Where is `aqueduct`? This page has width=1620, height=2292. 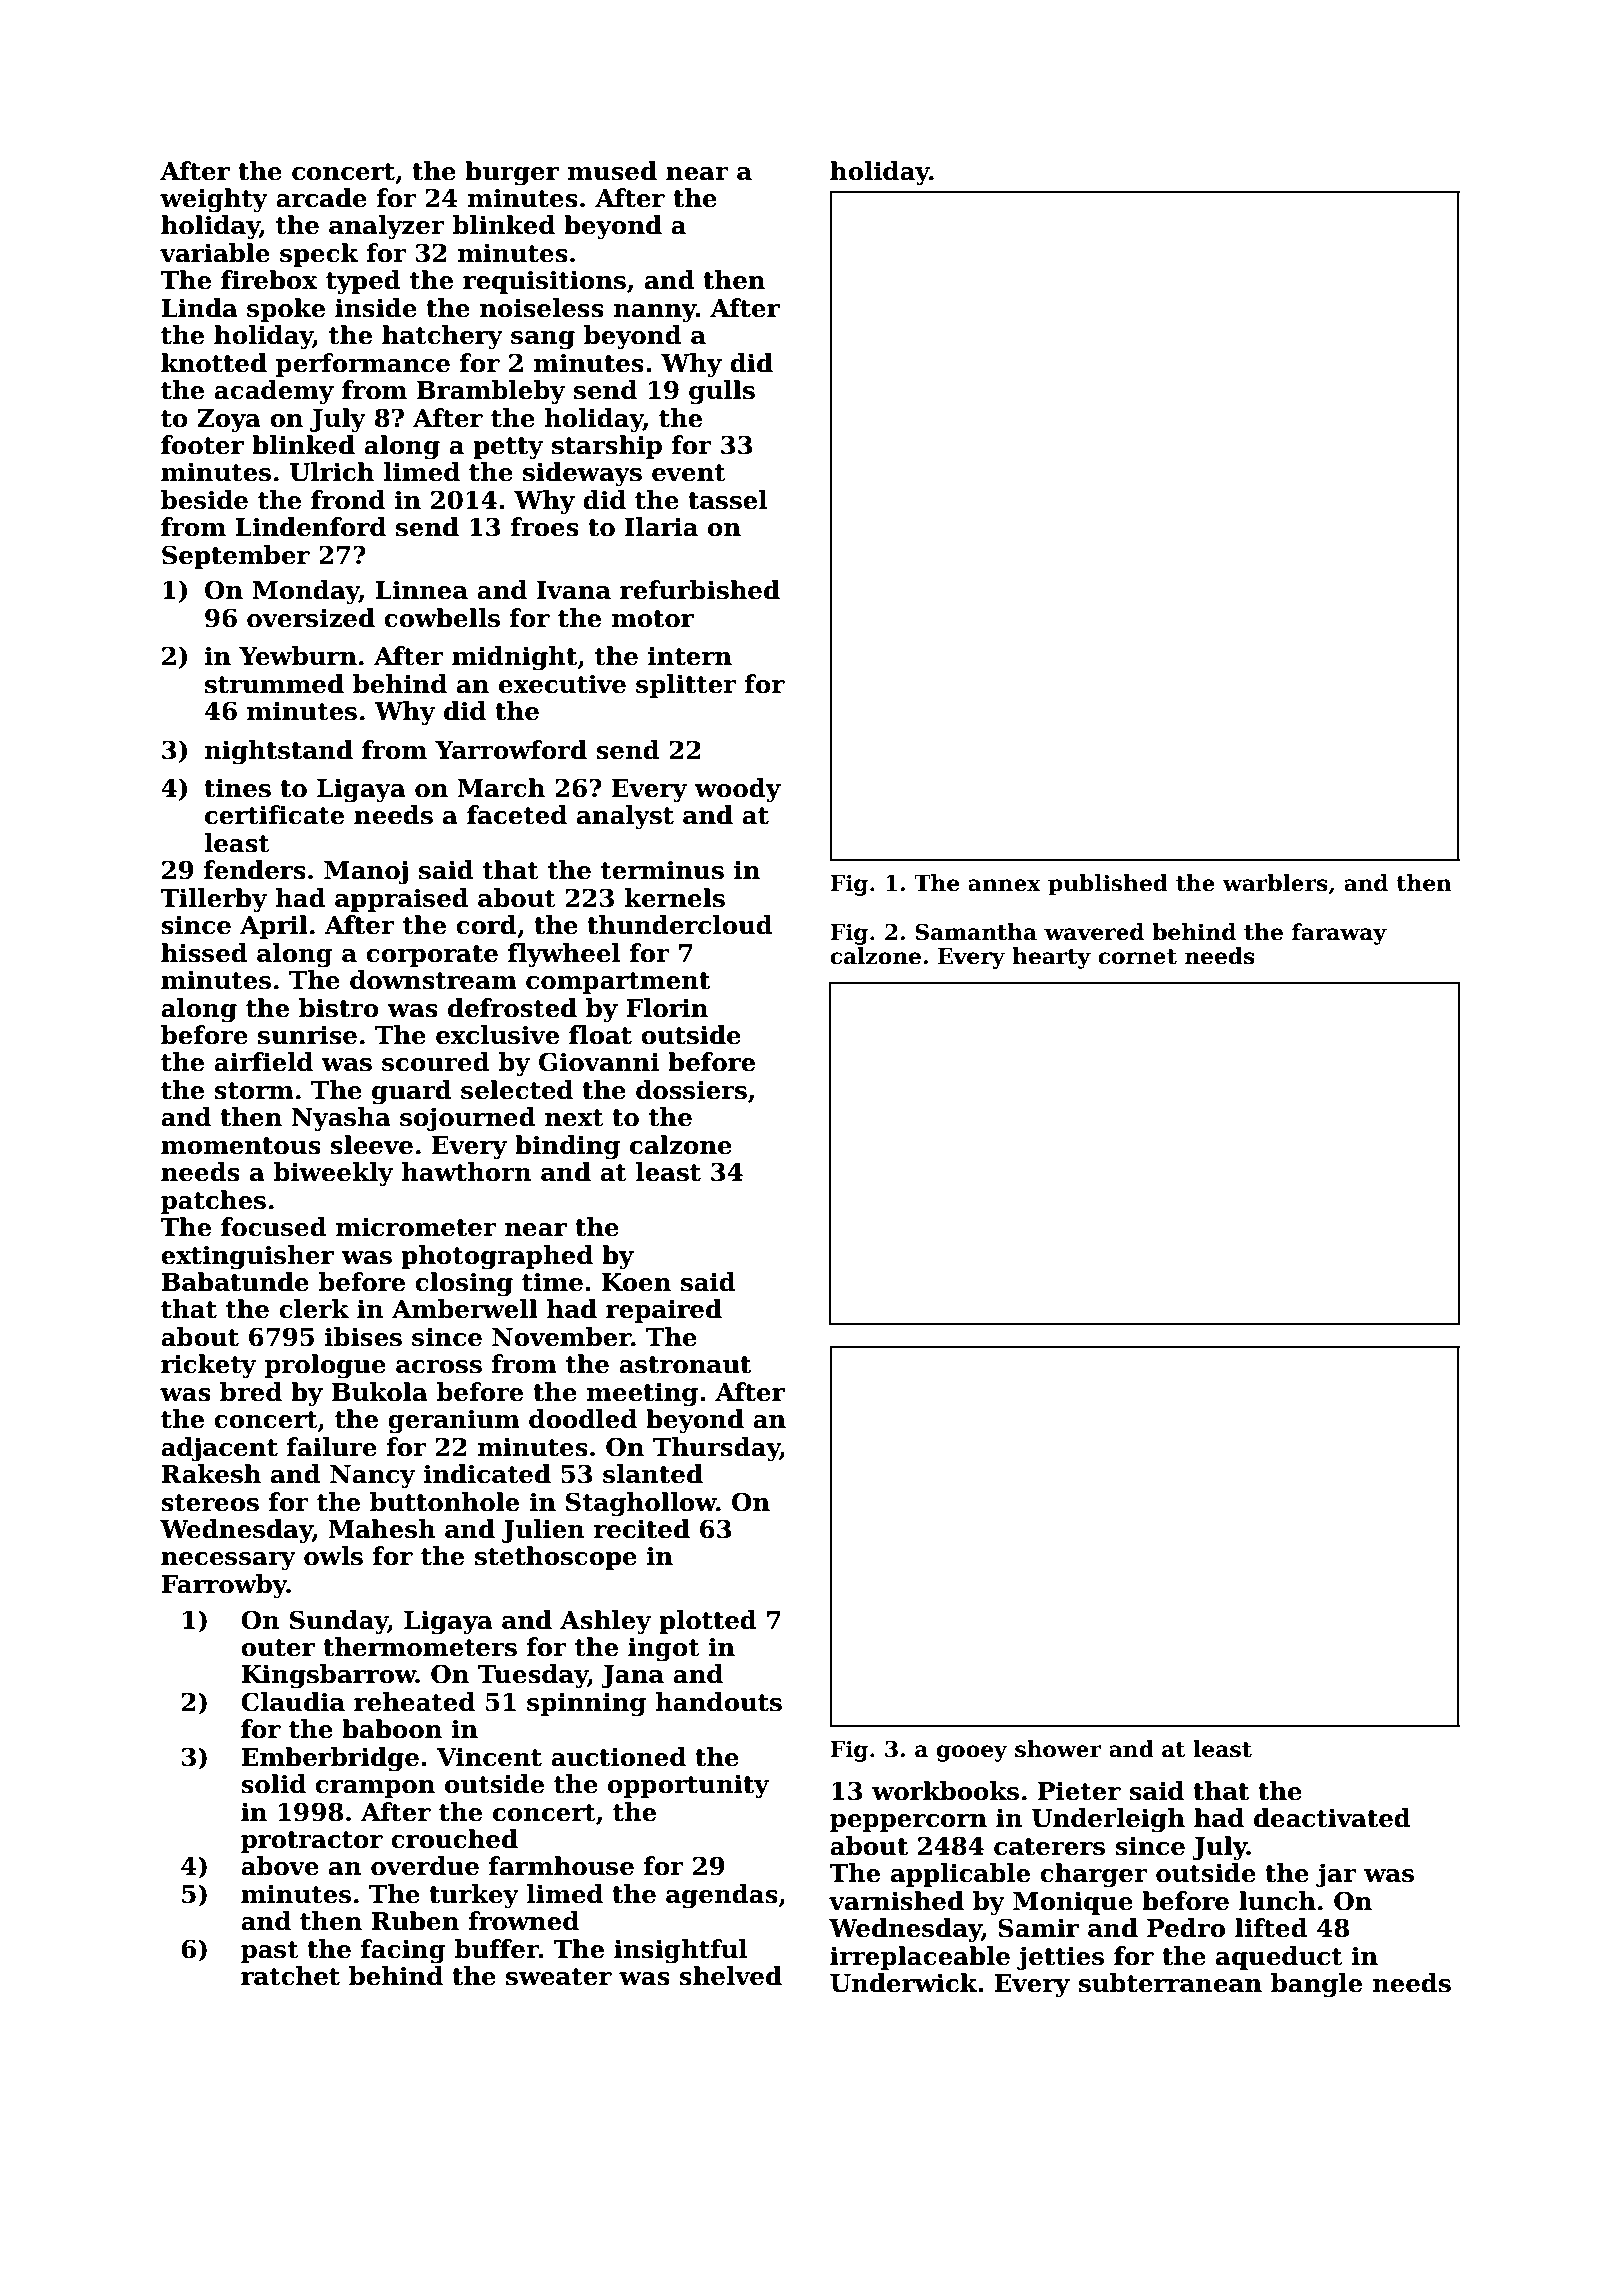 aqueduct is located at coordinates (1279, 1958).
